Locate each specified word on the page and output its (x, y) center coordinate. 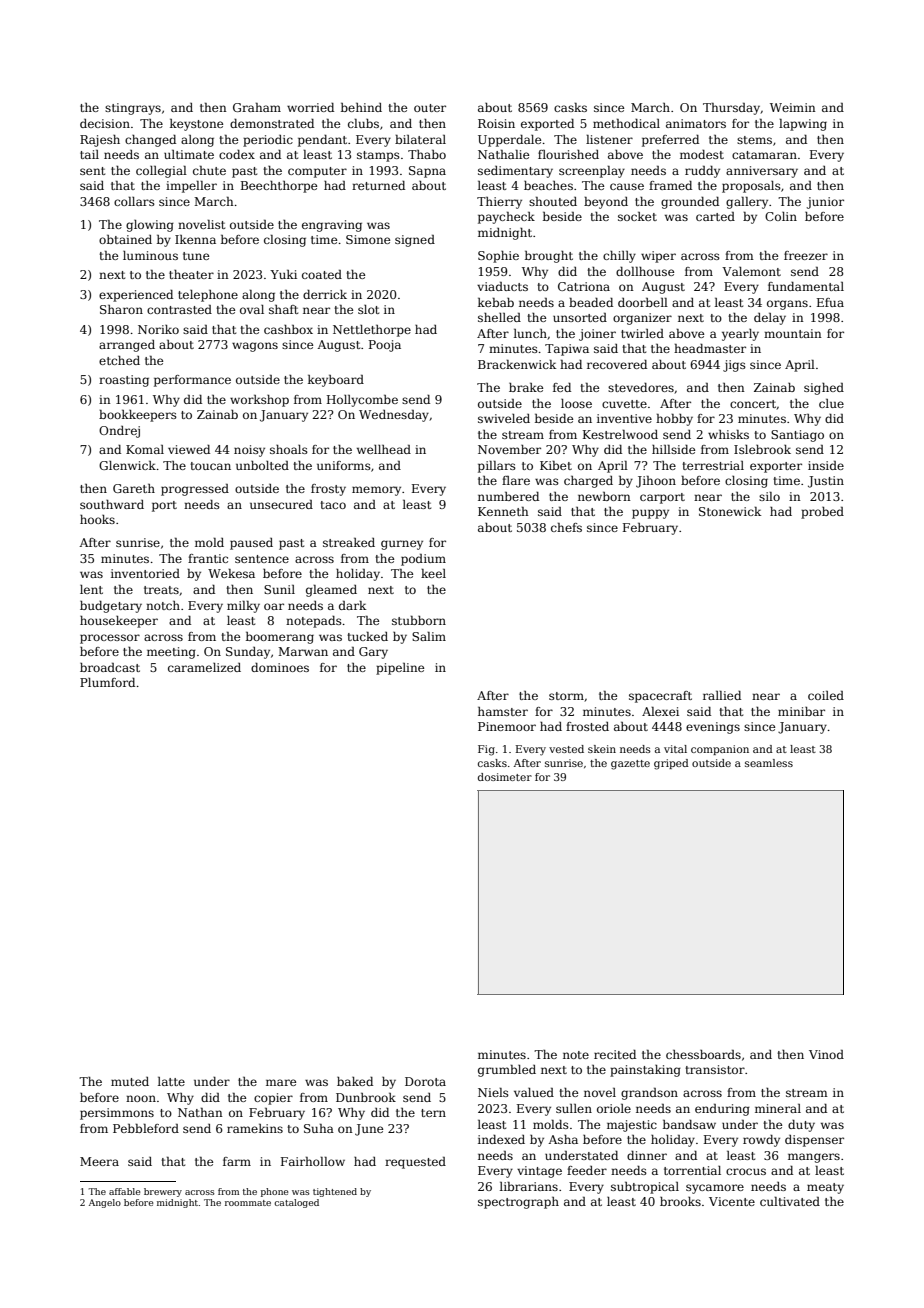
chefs (566, 527)
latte (171, 1081)
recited (615, 1054)
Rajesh (100, 141)
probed (822, 513)
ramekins (255, 1128)
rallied (722, 695)
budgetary (111, 607)
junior (825, 203)
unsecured (281, 504)
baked (355, 1081)
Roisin (496, 123)
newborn (604, 496)
